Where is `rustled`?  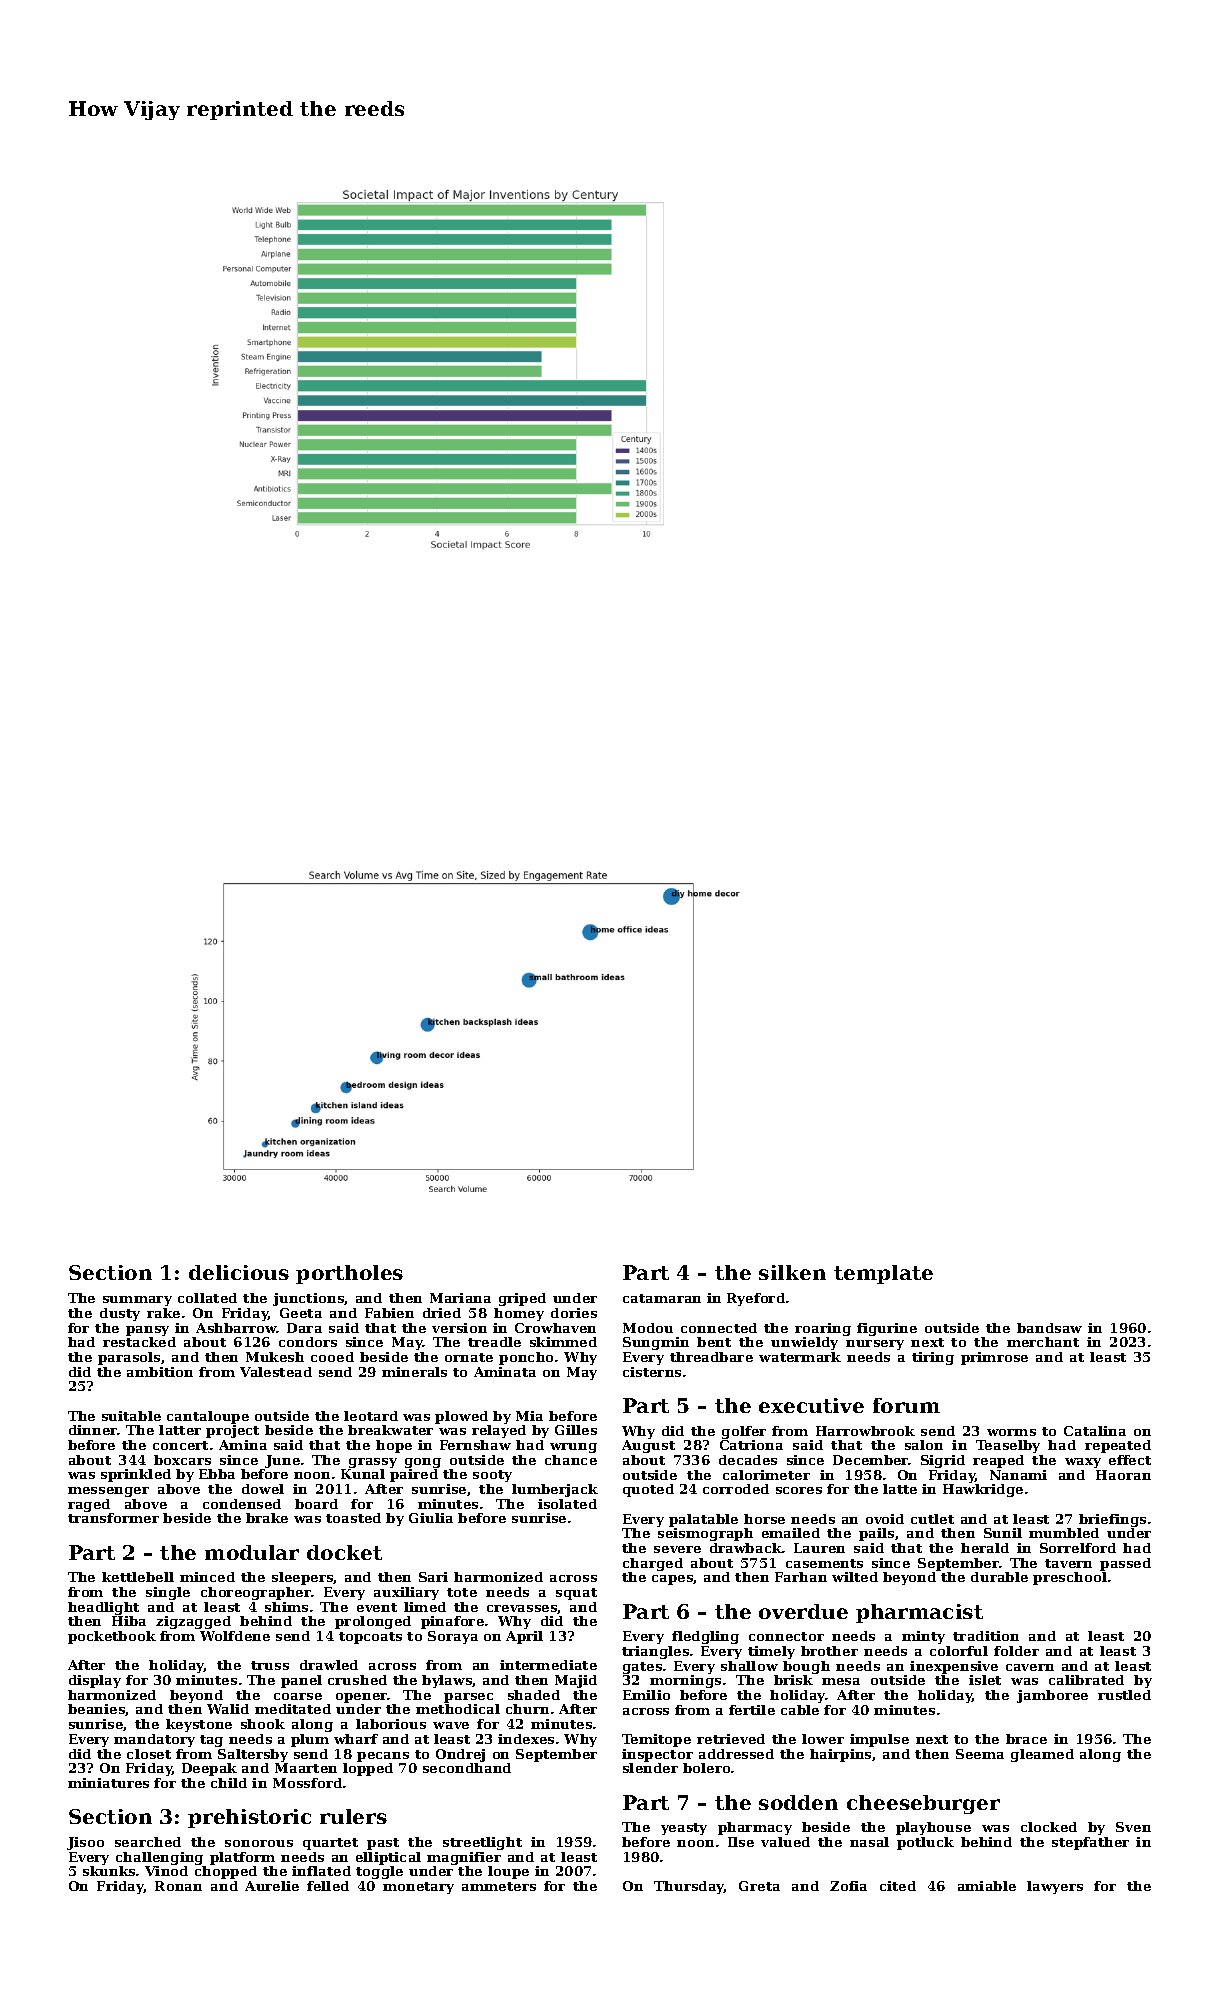
rustled is located at coordinates (1124, 1695).
